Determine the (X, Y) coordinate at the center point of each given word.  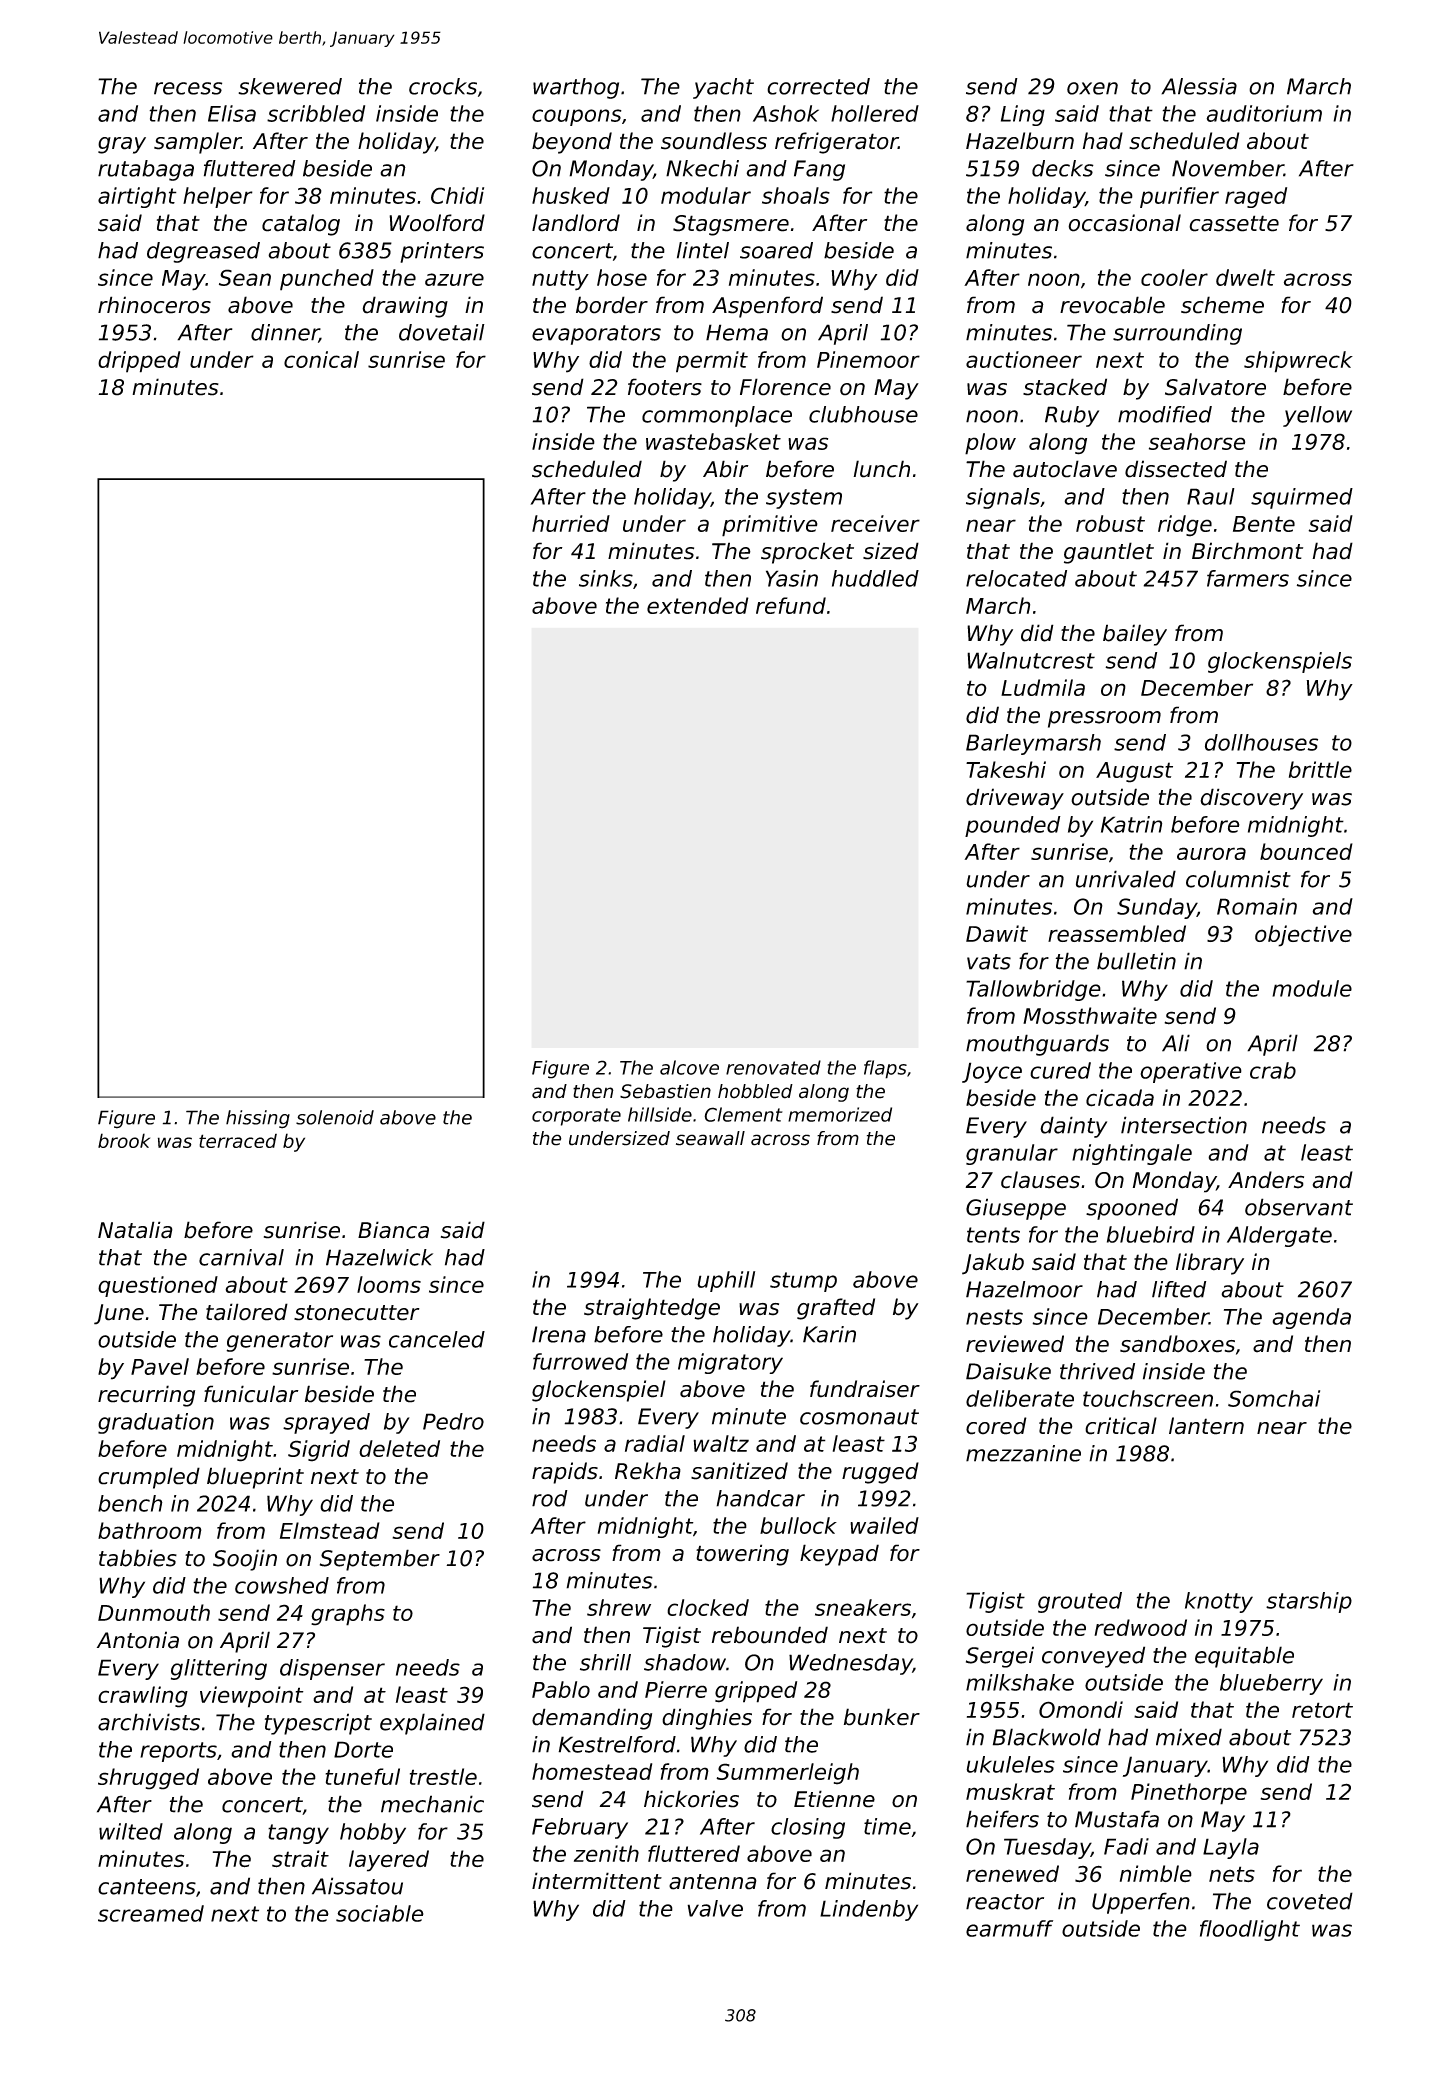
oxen (1092, 88)
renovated (773, 1067)
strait (300, 1859)
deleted (399, 1448)
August (1134, 772)
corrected (818, 86)
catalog (301, 225)
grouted (1080, 1602)
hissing (258, 1119)
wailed (884, 1525)
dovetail (442, 332)
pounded (1013, 826)
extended (698, 605)
